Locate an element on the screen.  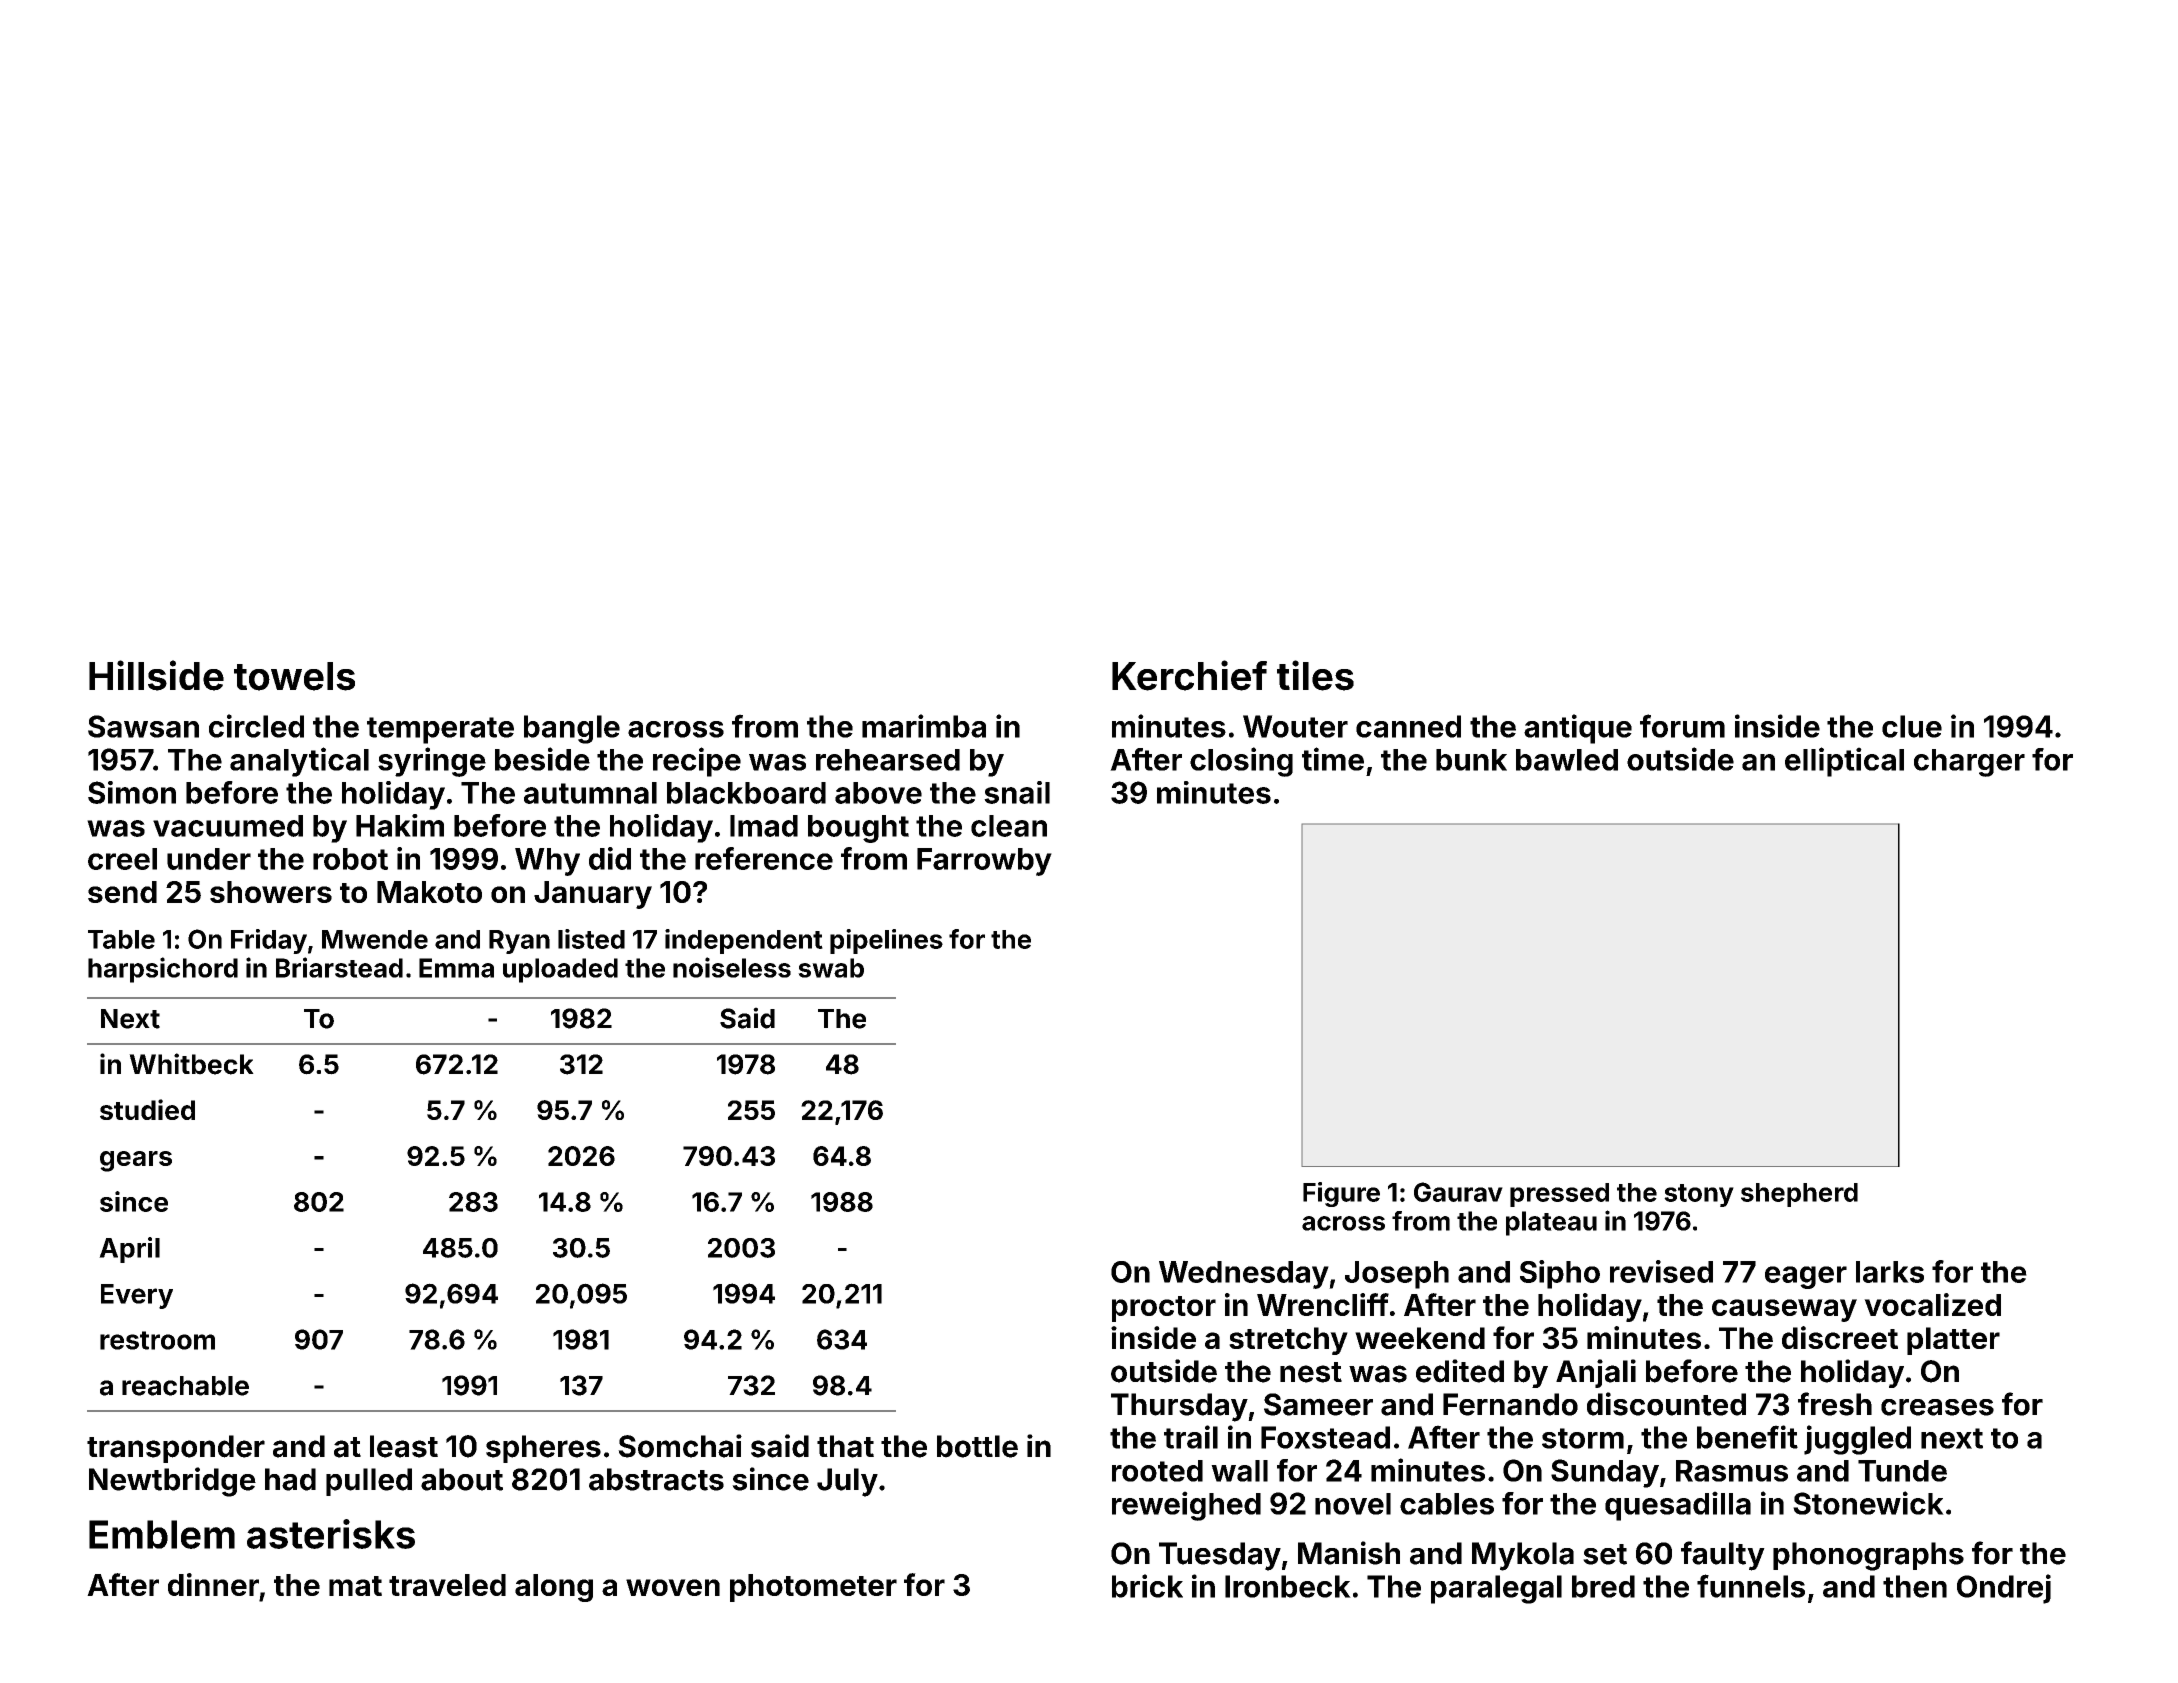
traveled is located at coordinates (447, 1585).
